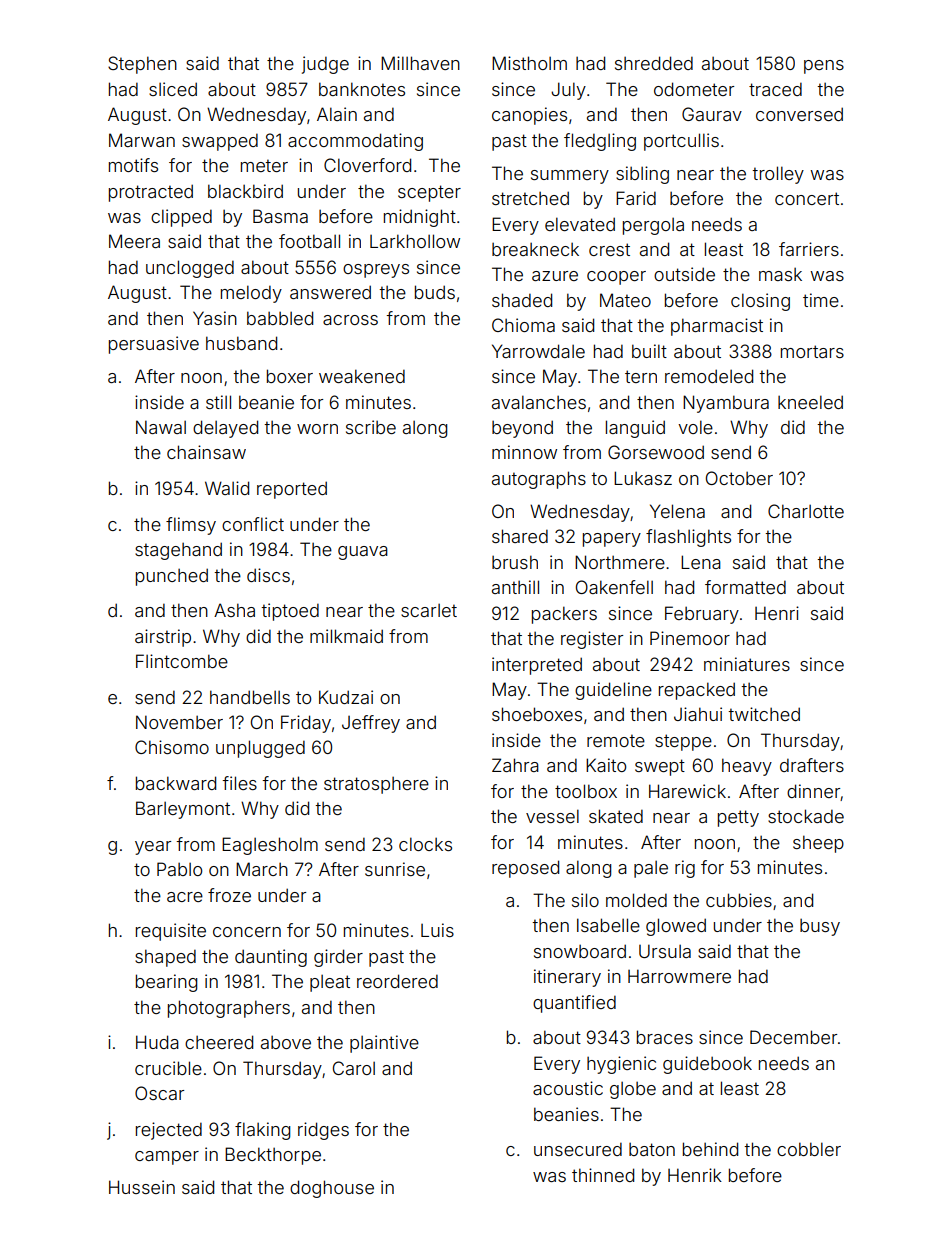  What do you see at coordinates (552, 816) in the page?
I see `vessel` at bounding box center [552, 816].
